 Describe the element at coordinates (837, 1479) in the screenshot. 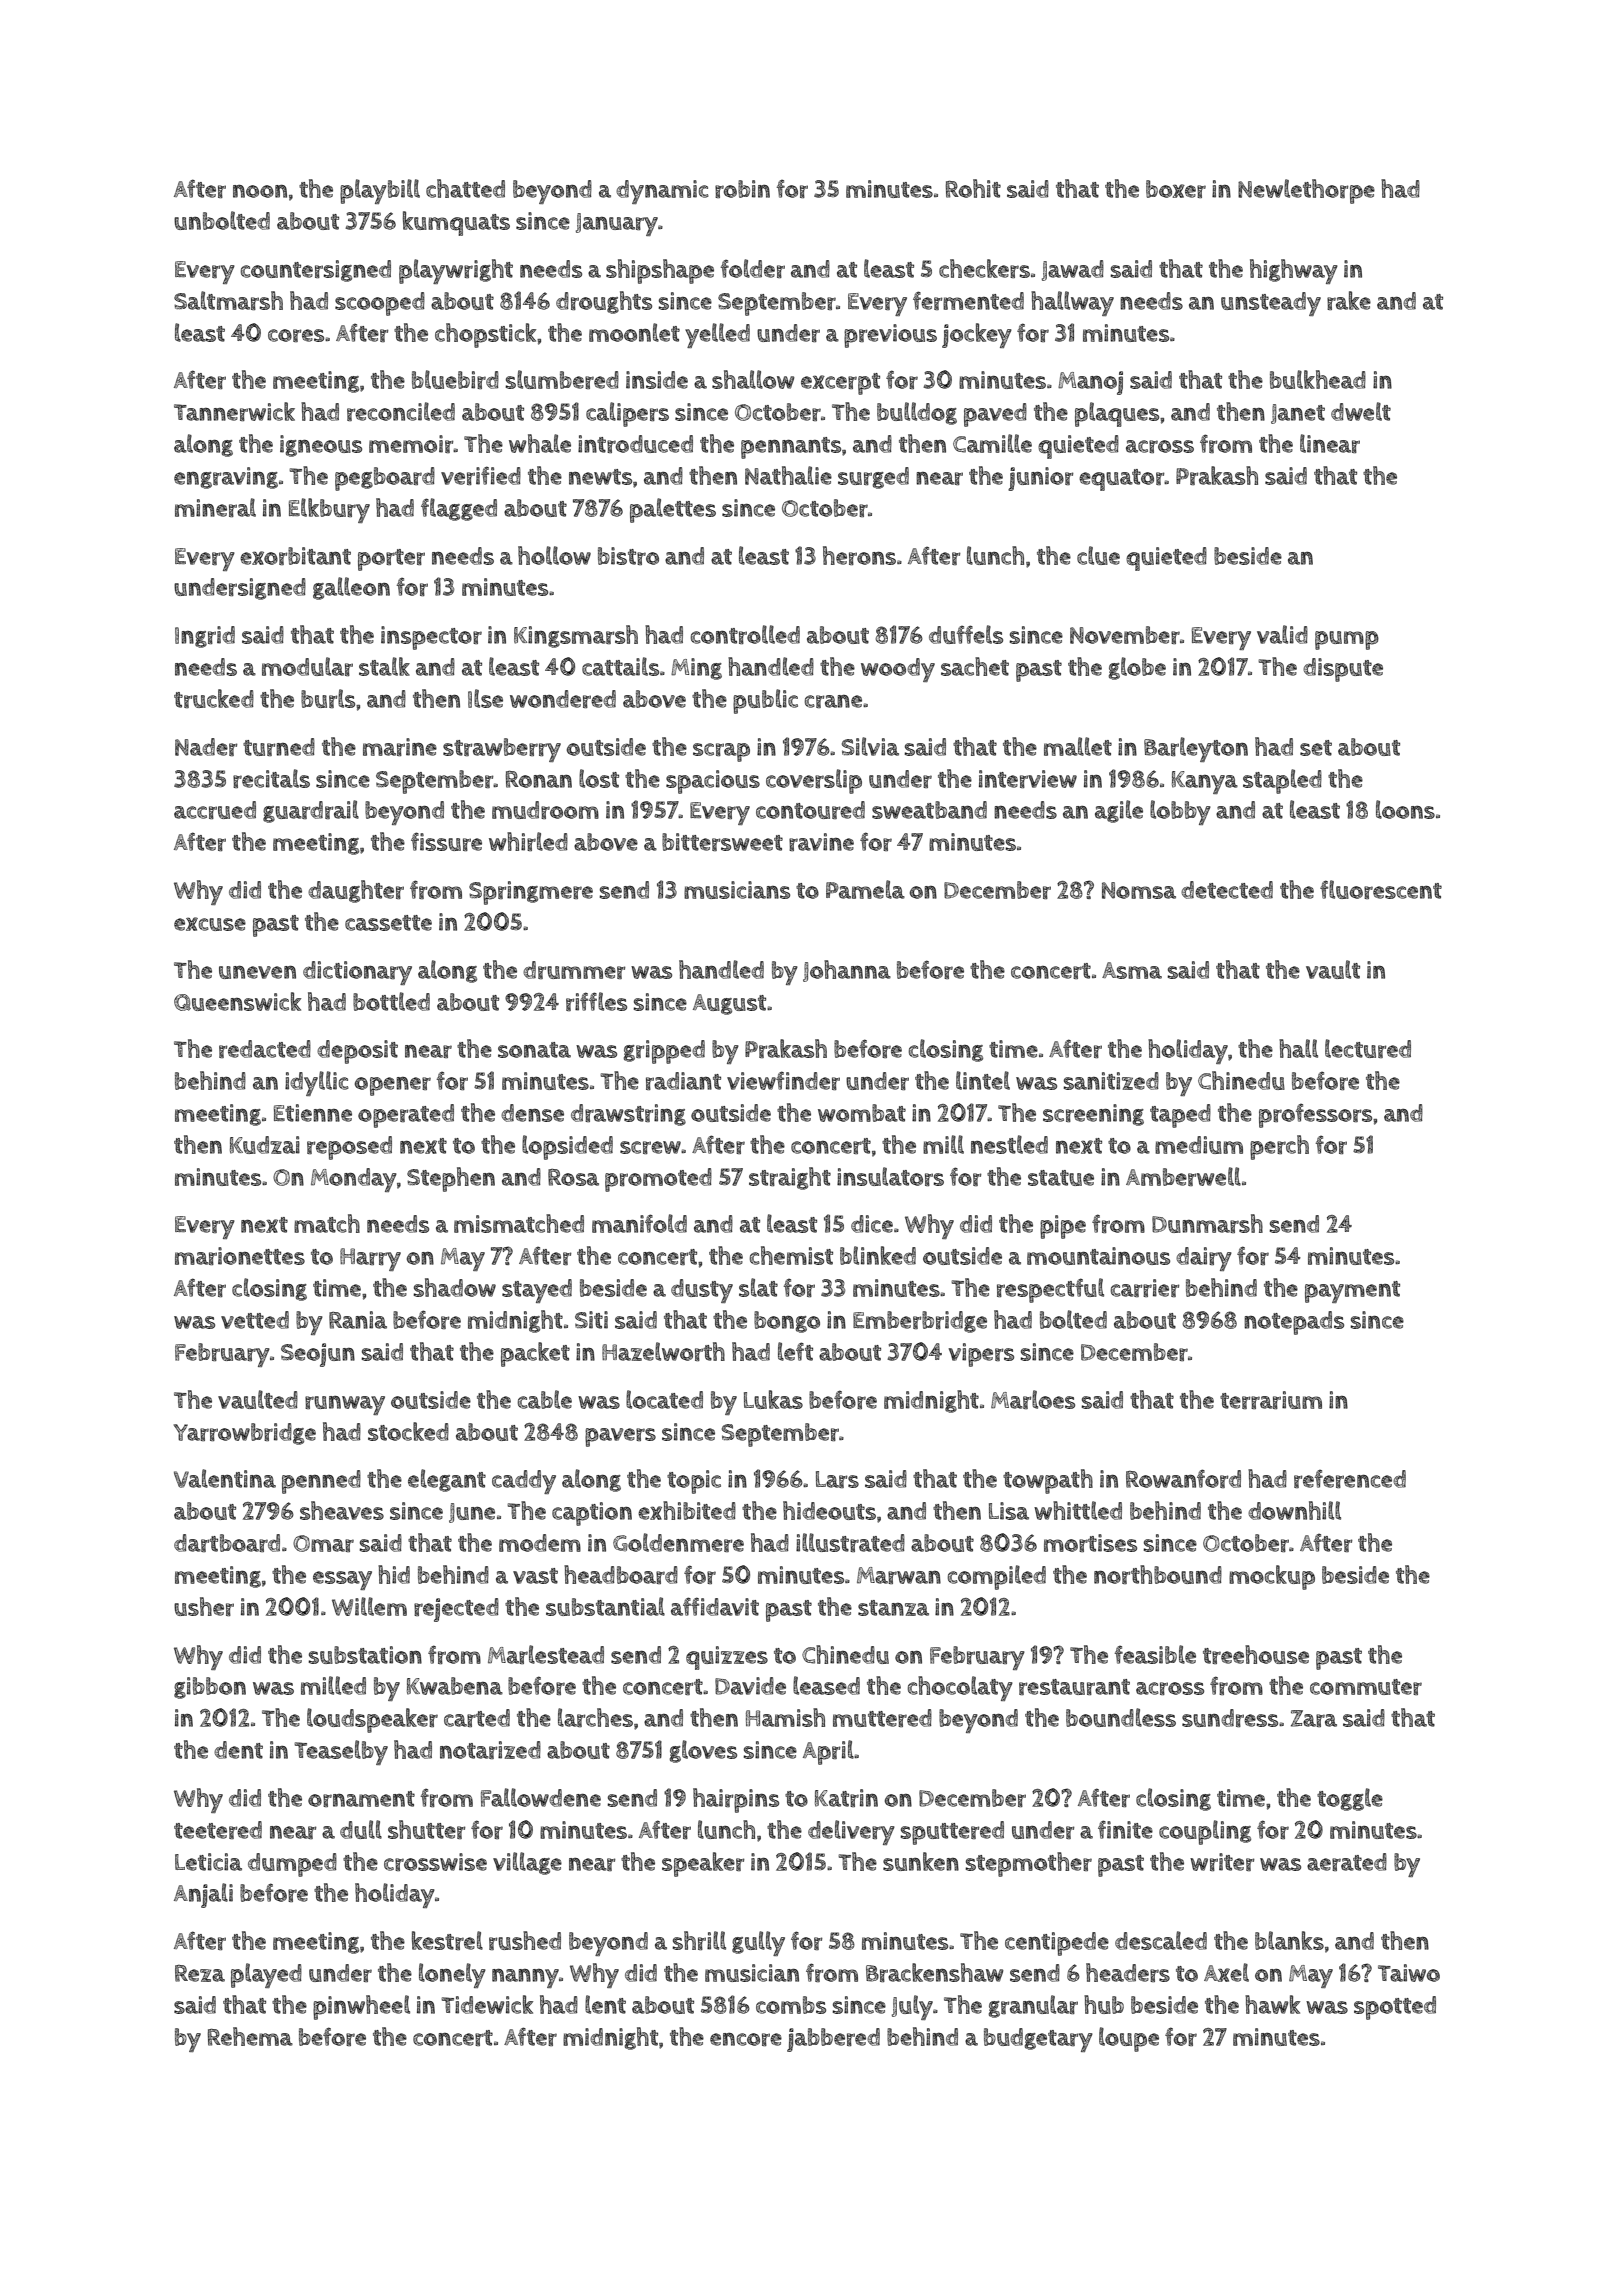

I see `Lars` at that location.
